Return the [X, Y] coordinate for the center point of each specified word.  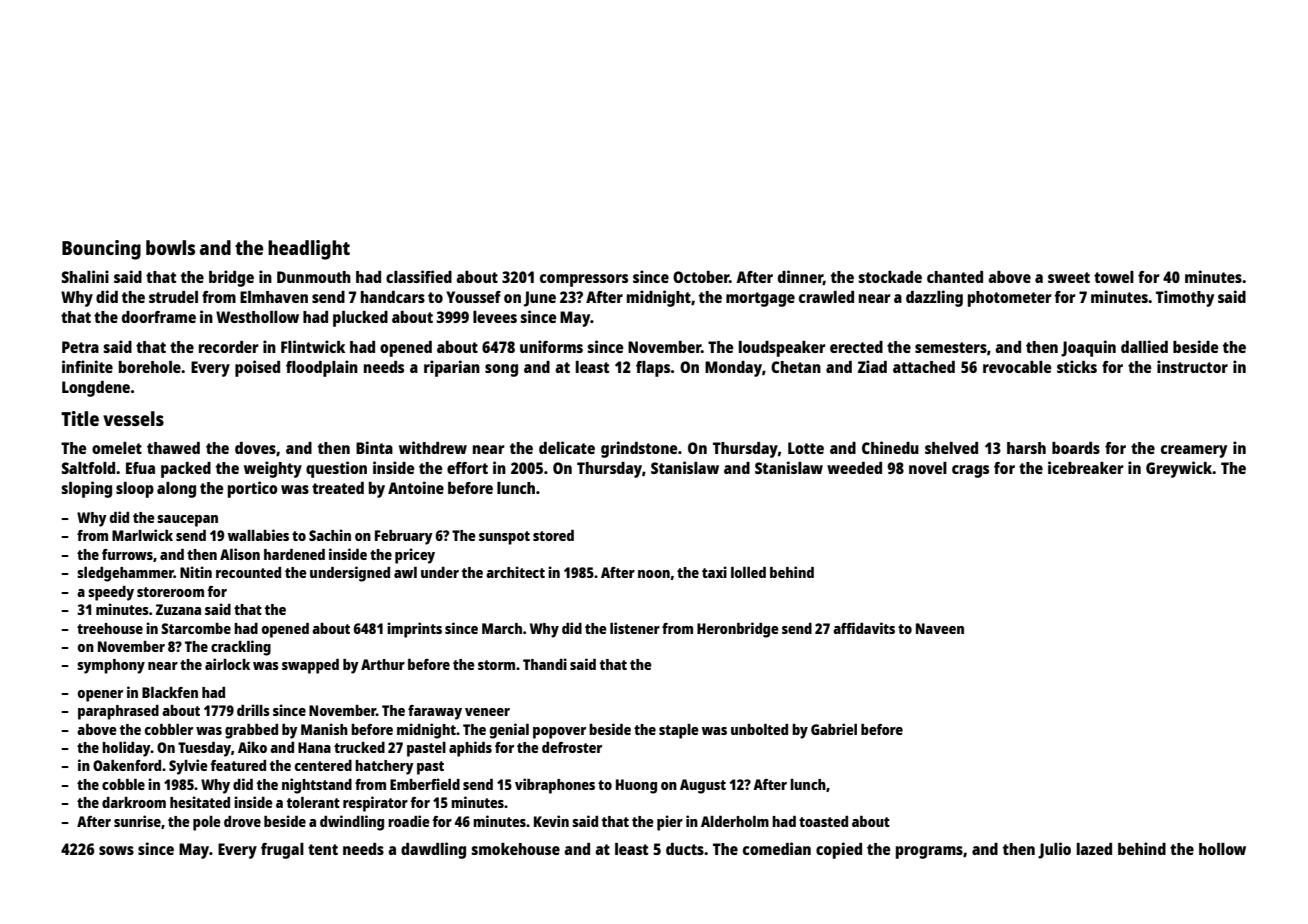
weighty [273, 469]
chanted [955, 277]
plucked [360, 319]
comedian [777, 848]
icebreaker [1086, 467]
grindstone [639, 449]
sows [116, 850]
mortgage [760, 299]
